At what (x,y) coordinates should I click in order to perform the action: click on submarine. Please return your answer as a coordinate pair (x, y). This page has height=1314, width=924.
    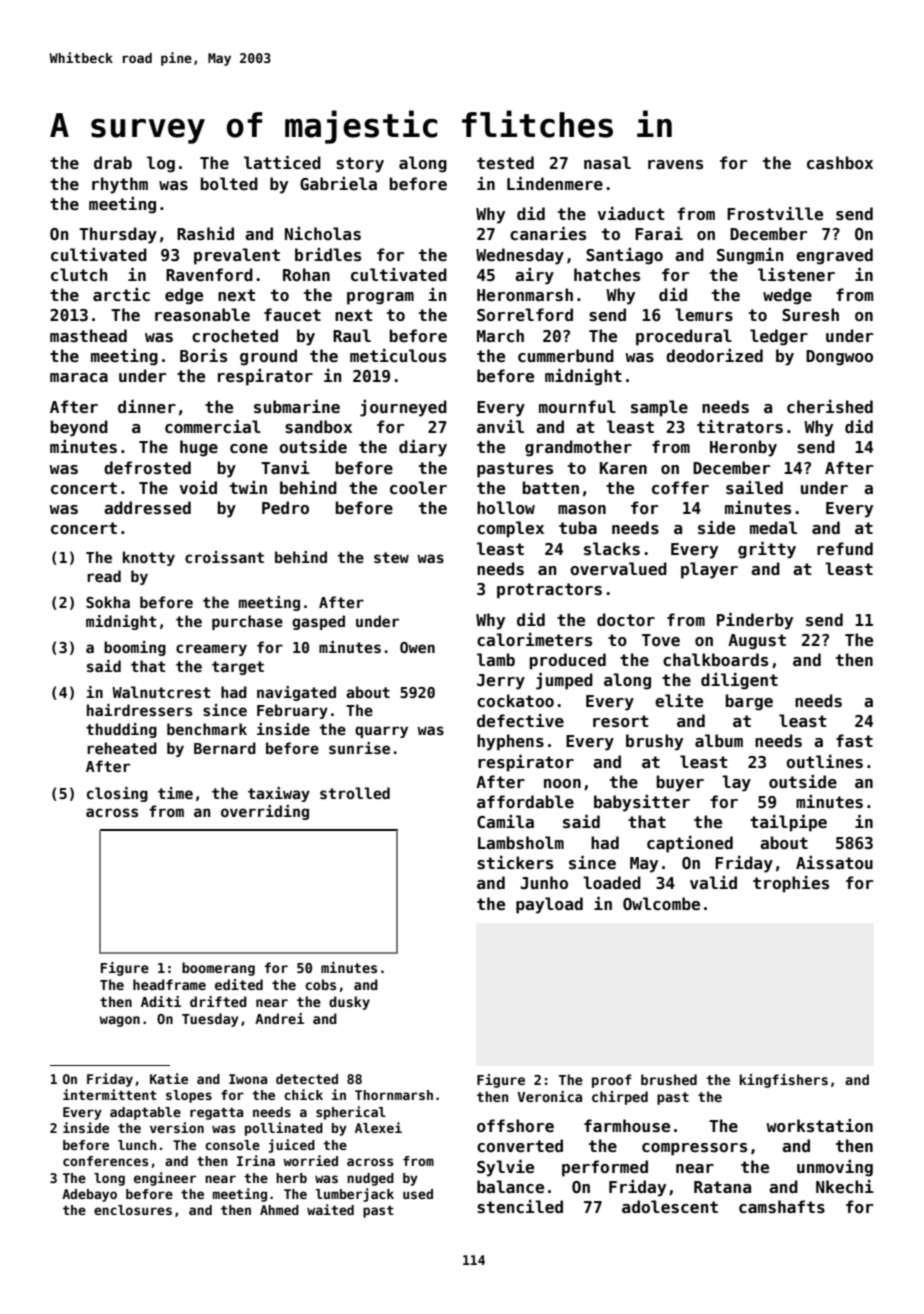
    Looking at the image, I should click on (297, 407).
